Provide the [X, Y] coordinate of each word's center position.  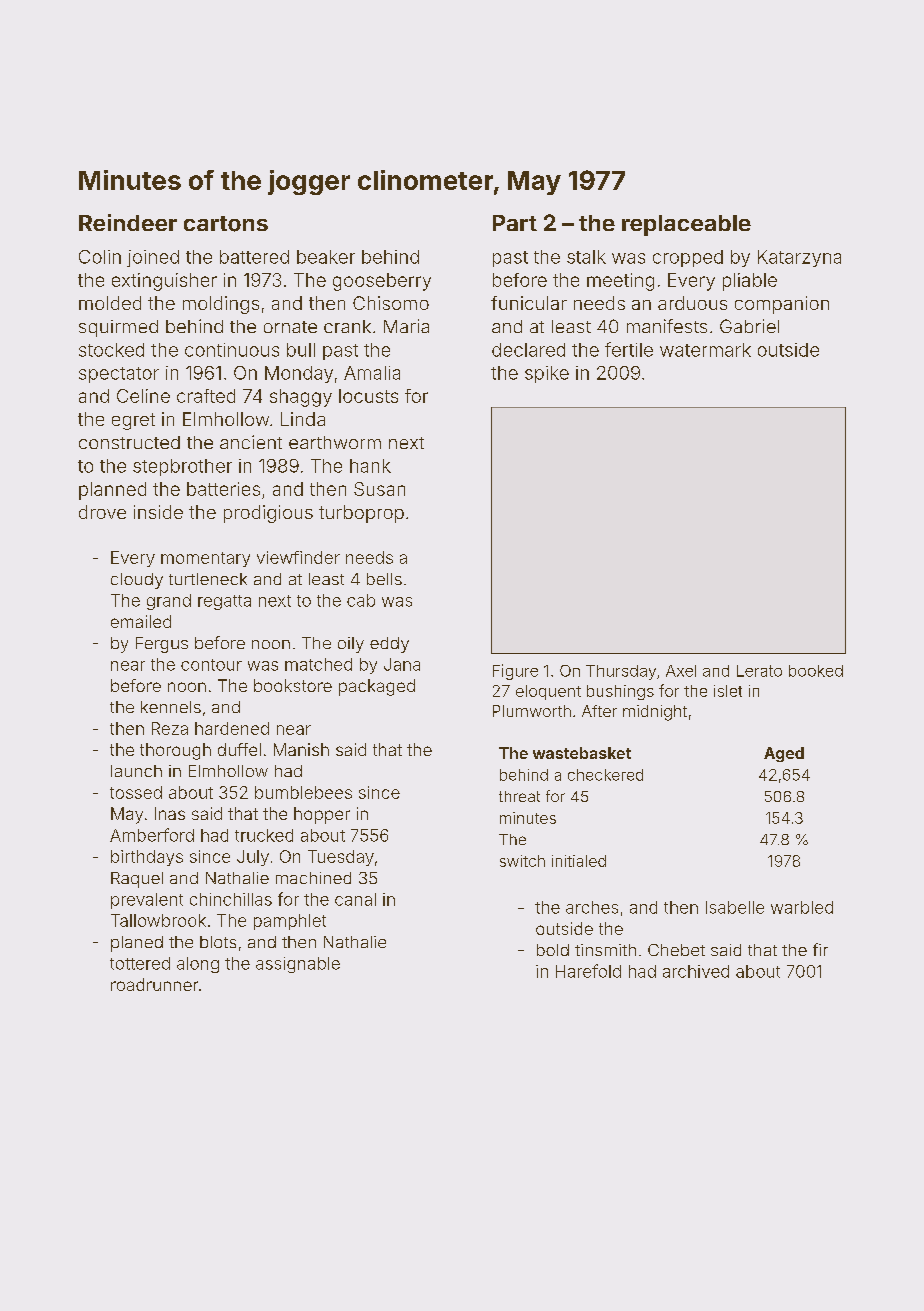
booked [816, 671]
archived [696, 971]
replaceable [686, 225]
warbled [802, 907]
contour [211, 665]
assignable [298, 965]
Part [515, 223]
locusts [368, 396]
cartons [226, 224]
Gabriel [749, 326]
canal [355, 899]
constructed [129, 442]
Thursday [621, 672]
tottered [140, 963]
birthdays [147, 858]
